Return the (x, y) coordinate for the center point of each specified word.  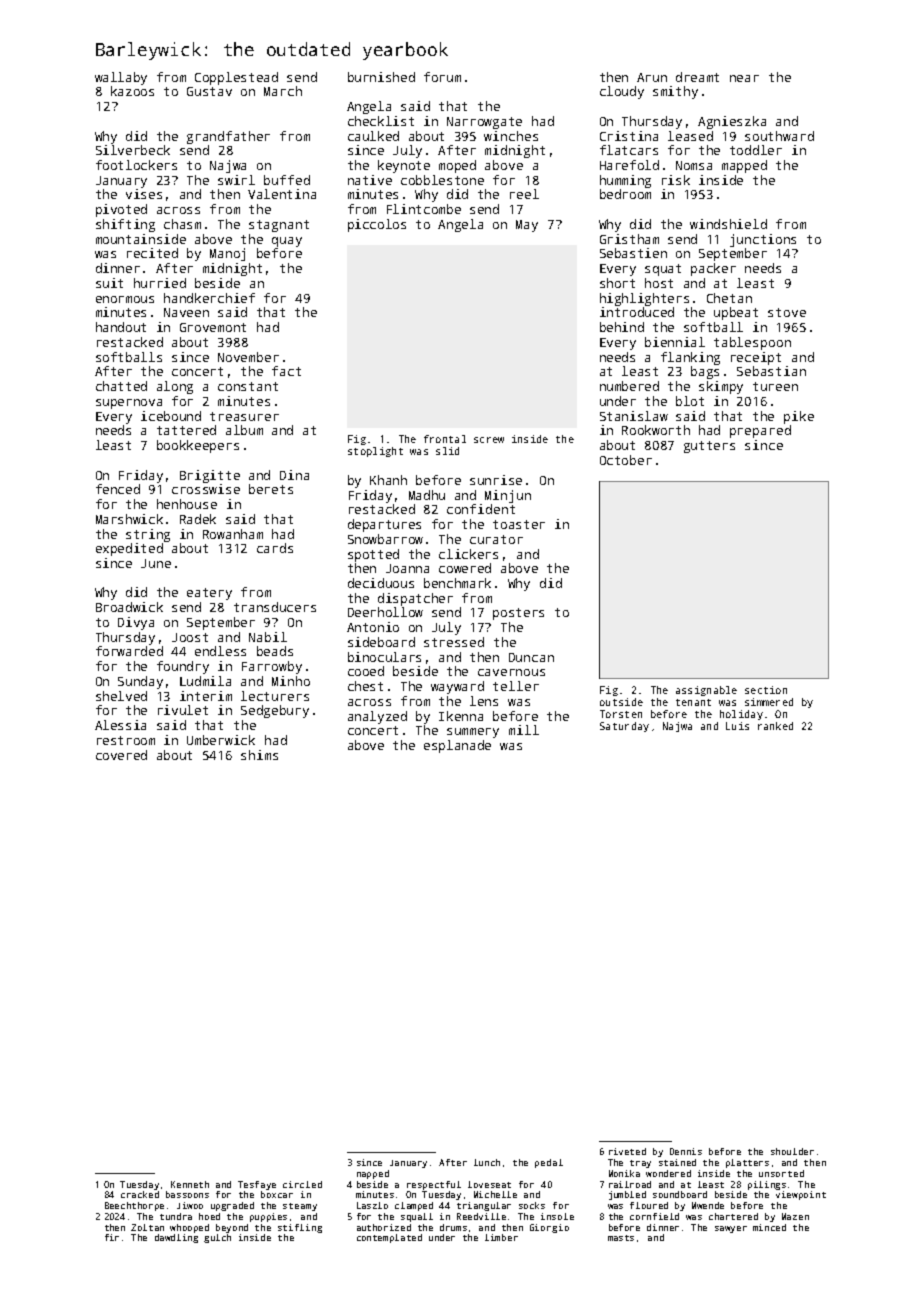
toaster (519, 524)
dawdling (176, 1238)
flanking (690, 358)
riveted (627, 1151)
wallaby (121, 78)
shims (259, 755)
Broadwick (129, 607)
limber (501, 1237)
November (248, 357)
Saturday (624, 727)
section (766, 690)
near (744, 78)
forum (442, 77)
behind (622, 327)
